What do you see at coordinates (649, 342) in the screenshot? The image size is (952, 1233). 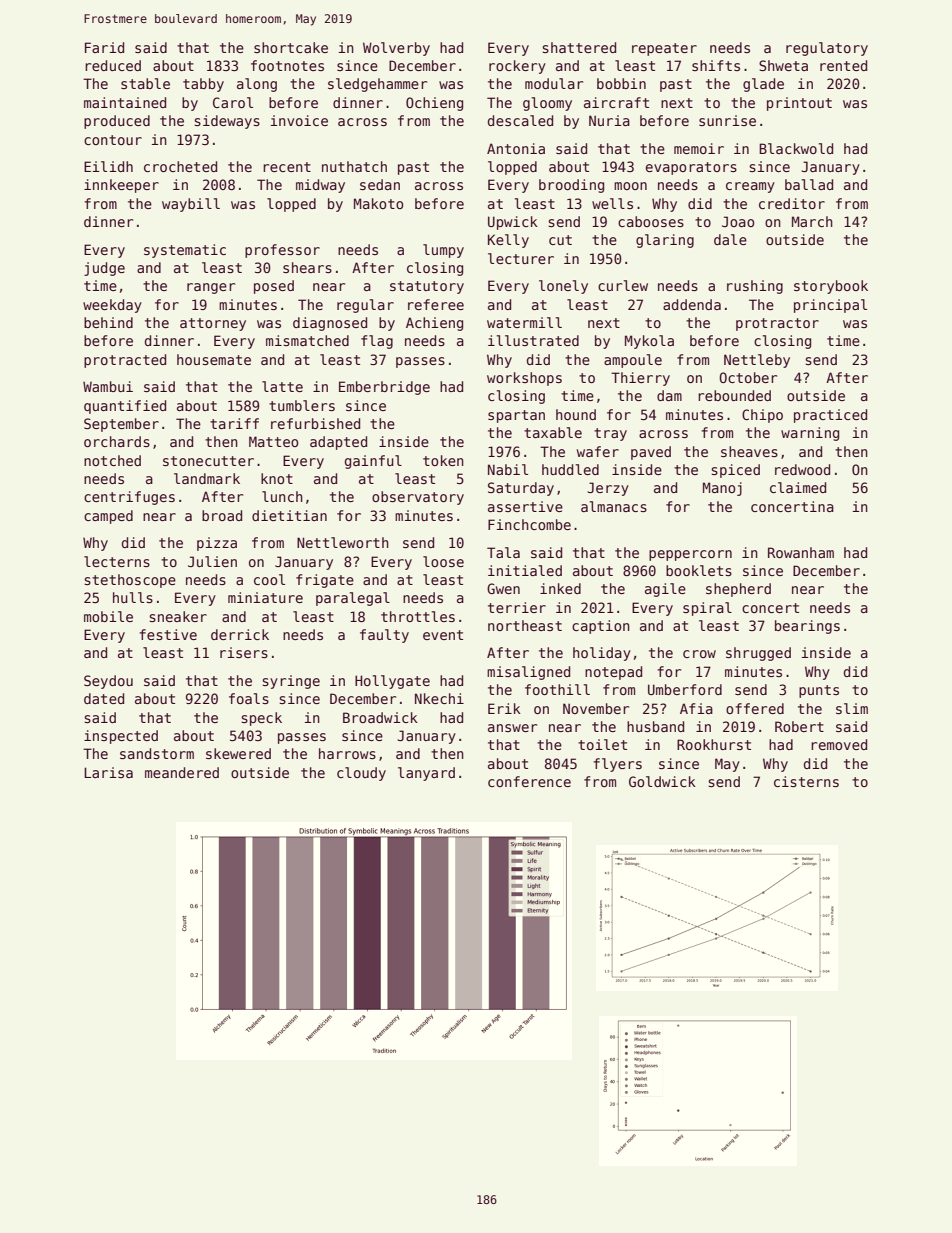 I see `Mykola` at bounding box center [649, 342].
